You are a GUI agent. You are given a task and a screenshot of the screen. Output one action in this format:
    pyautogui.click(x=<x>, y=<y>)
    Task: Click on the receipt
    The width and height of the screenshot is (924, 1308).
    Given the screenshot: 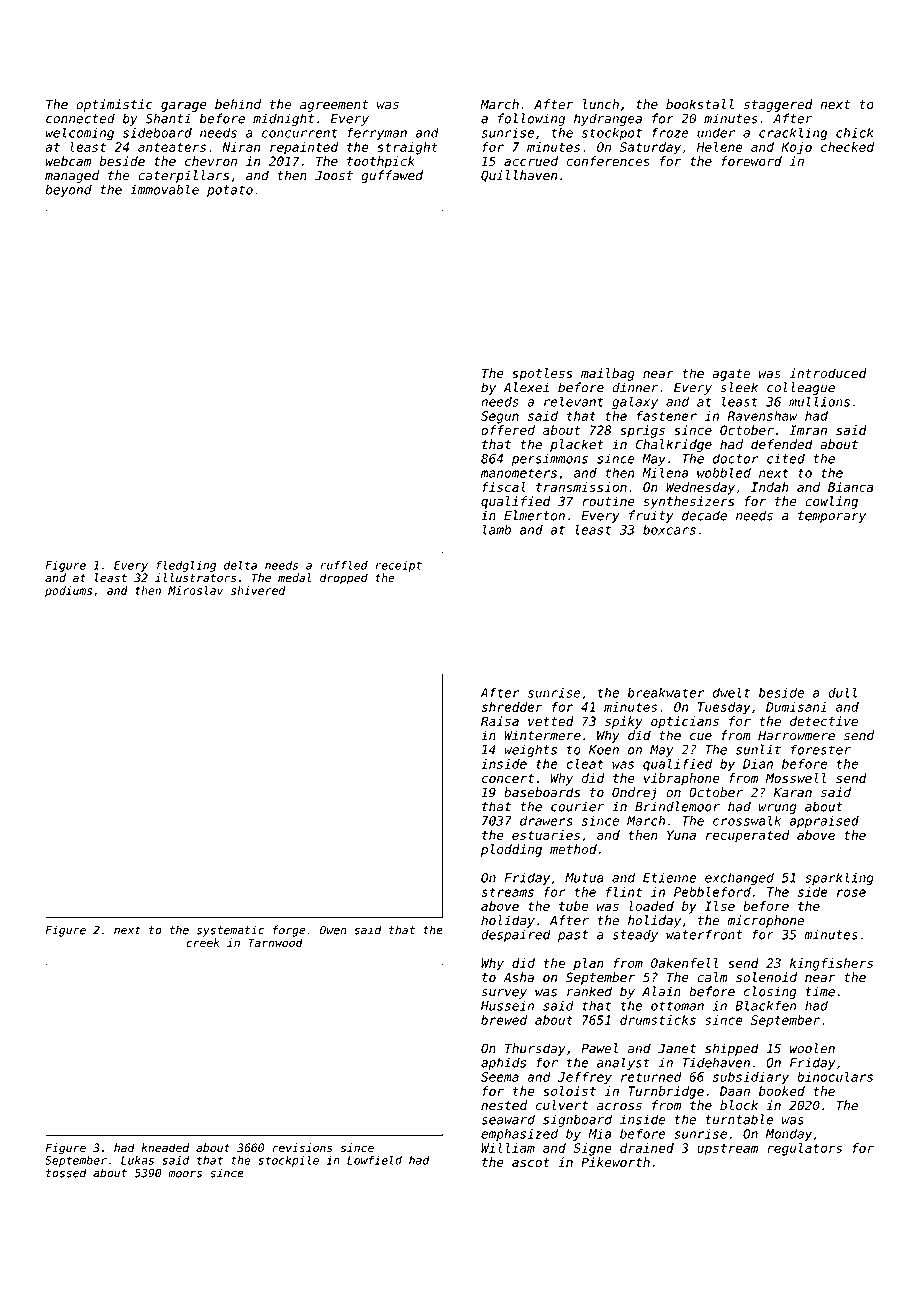 What is the action you would take?
    pyautogui.click(x=398, y=566)
